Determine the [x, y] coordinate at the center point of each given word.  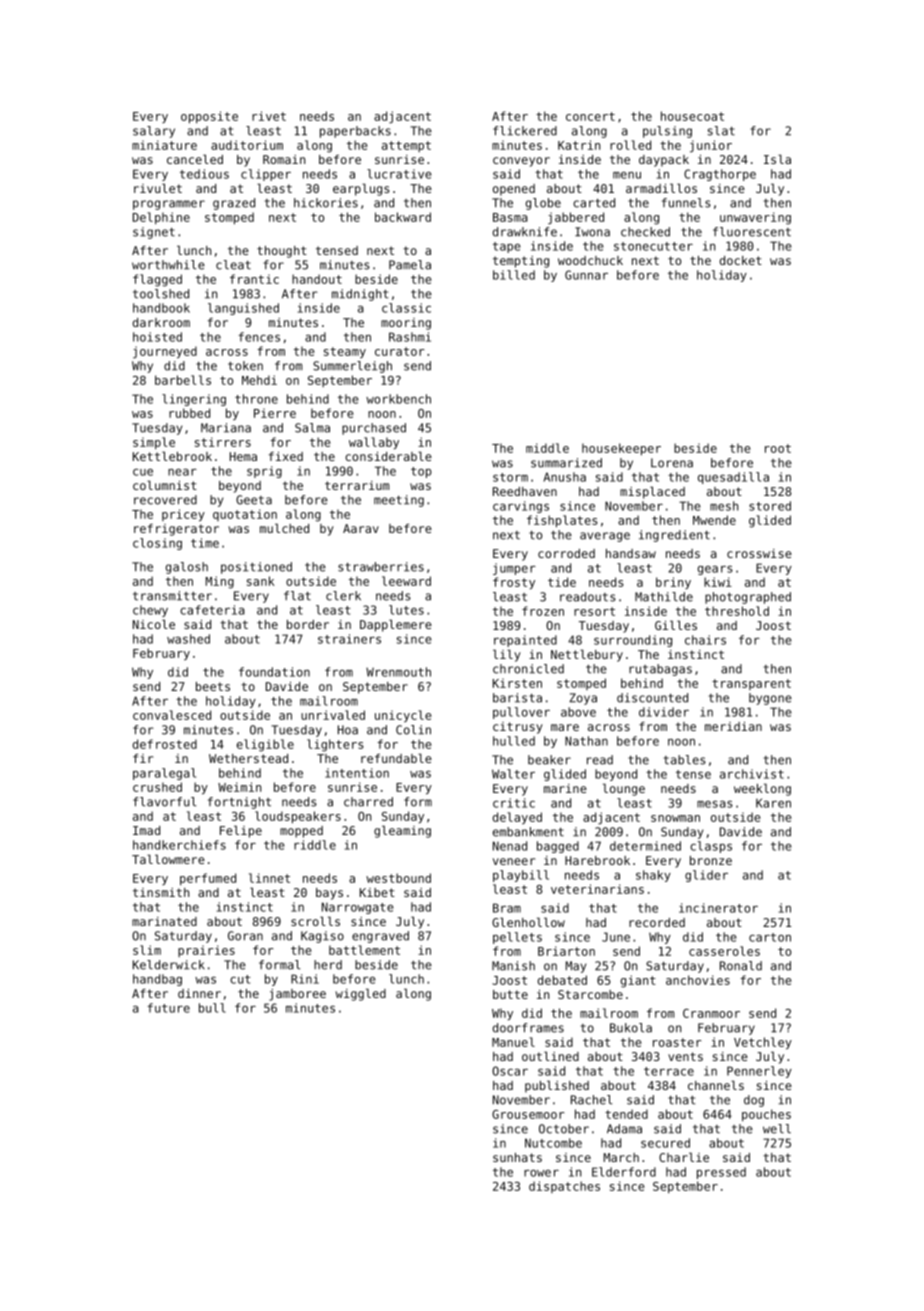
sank [261, 581]
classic [406, 308]
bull [212, 1008]
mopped [301, 832]
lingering [194, 400]
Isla [777, 159]
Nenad [510, 846]
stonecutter [653, 246]
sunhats [517, 1157]
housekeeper [621, 449]
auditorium [247, 145]
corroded [566, 553]
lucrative [399, 174]
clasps [711, 847]
